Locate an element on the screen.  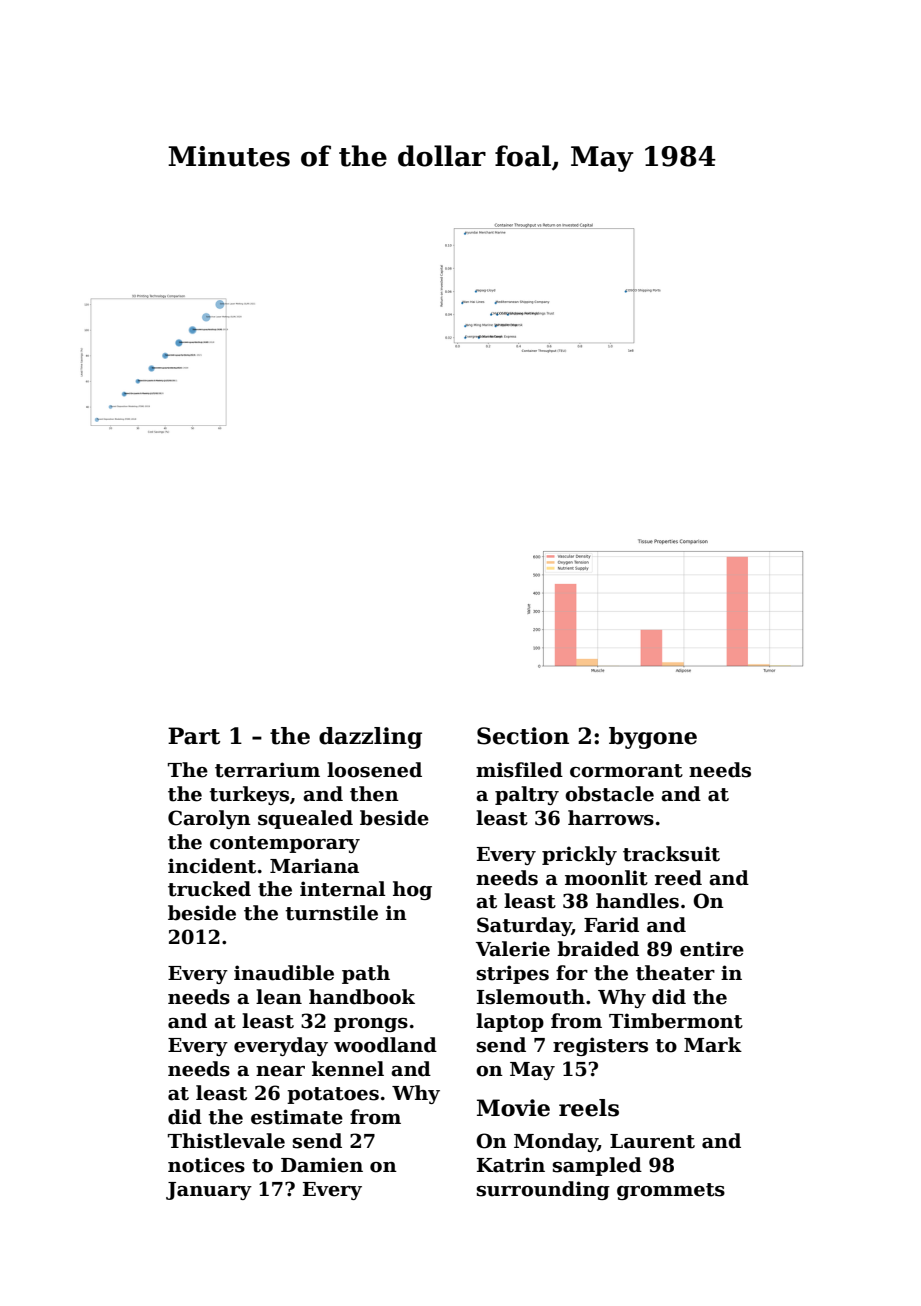
then is located at coordinates (374, 794).
